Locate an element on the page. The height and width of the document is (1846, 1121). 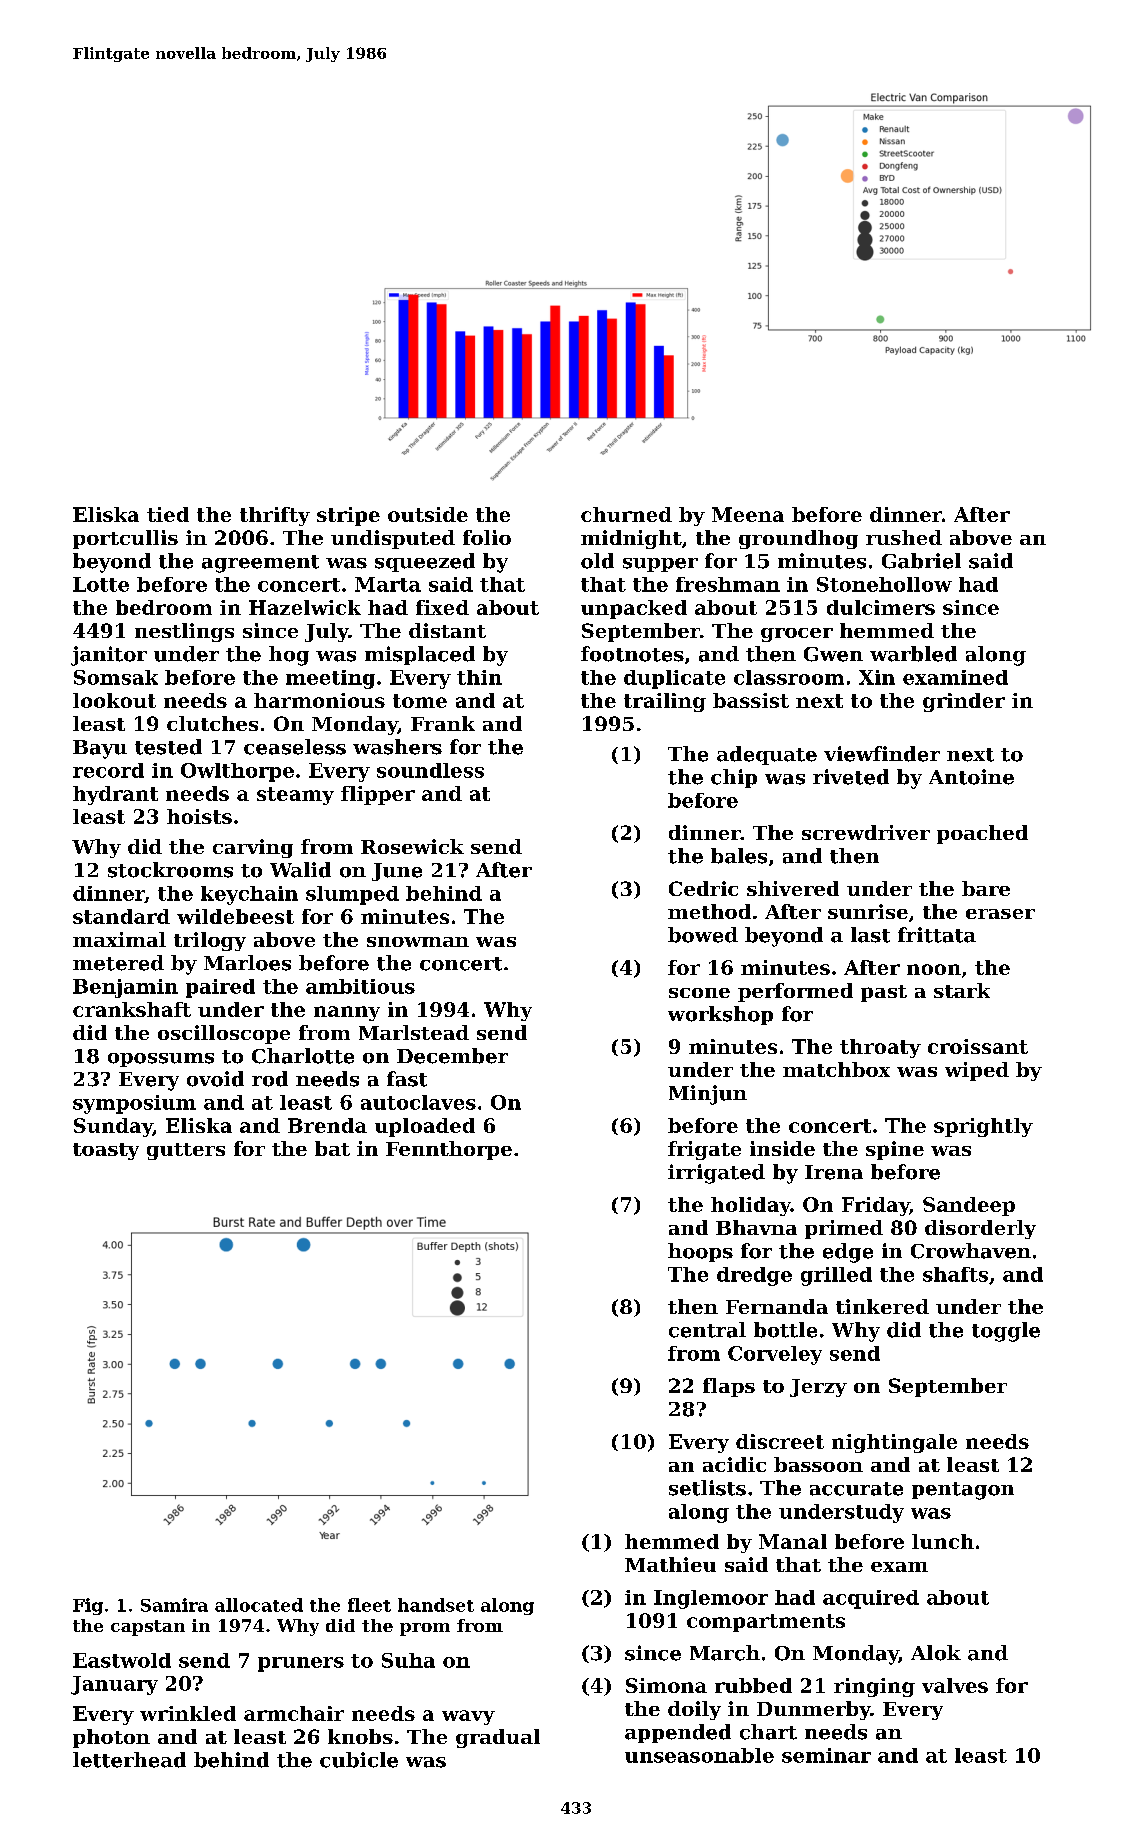
ceaseless is located at coordinates (295, 747).
